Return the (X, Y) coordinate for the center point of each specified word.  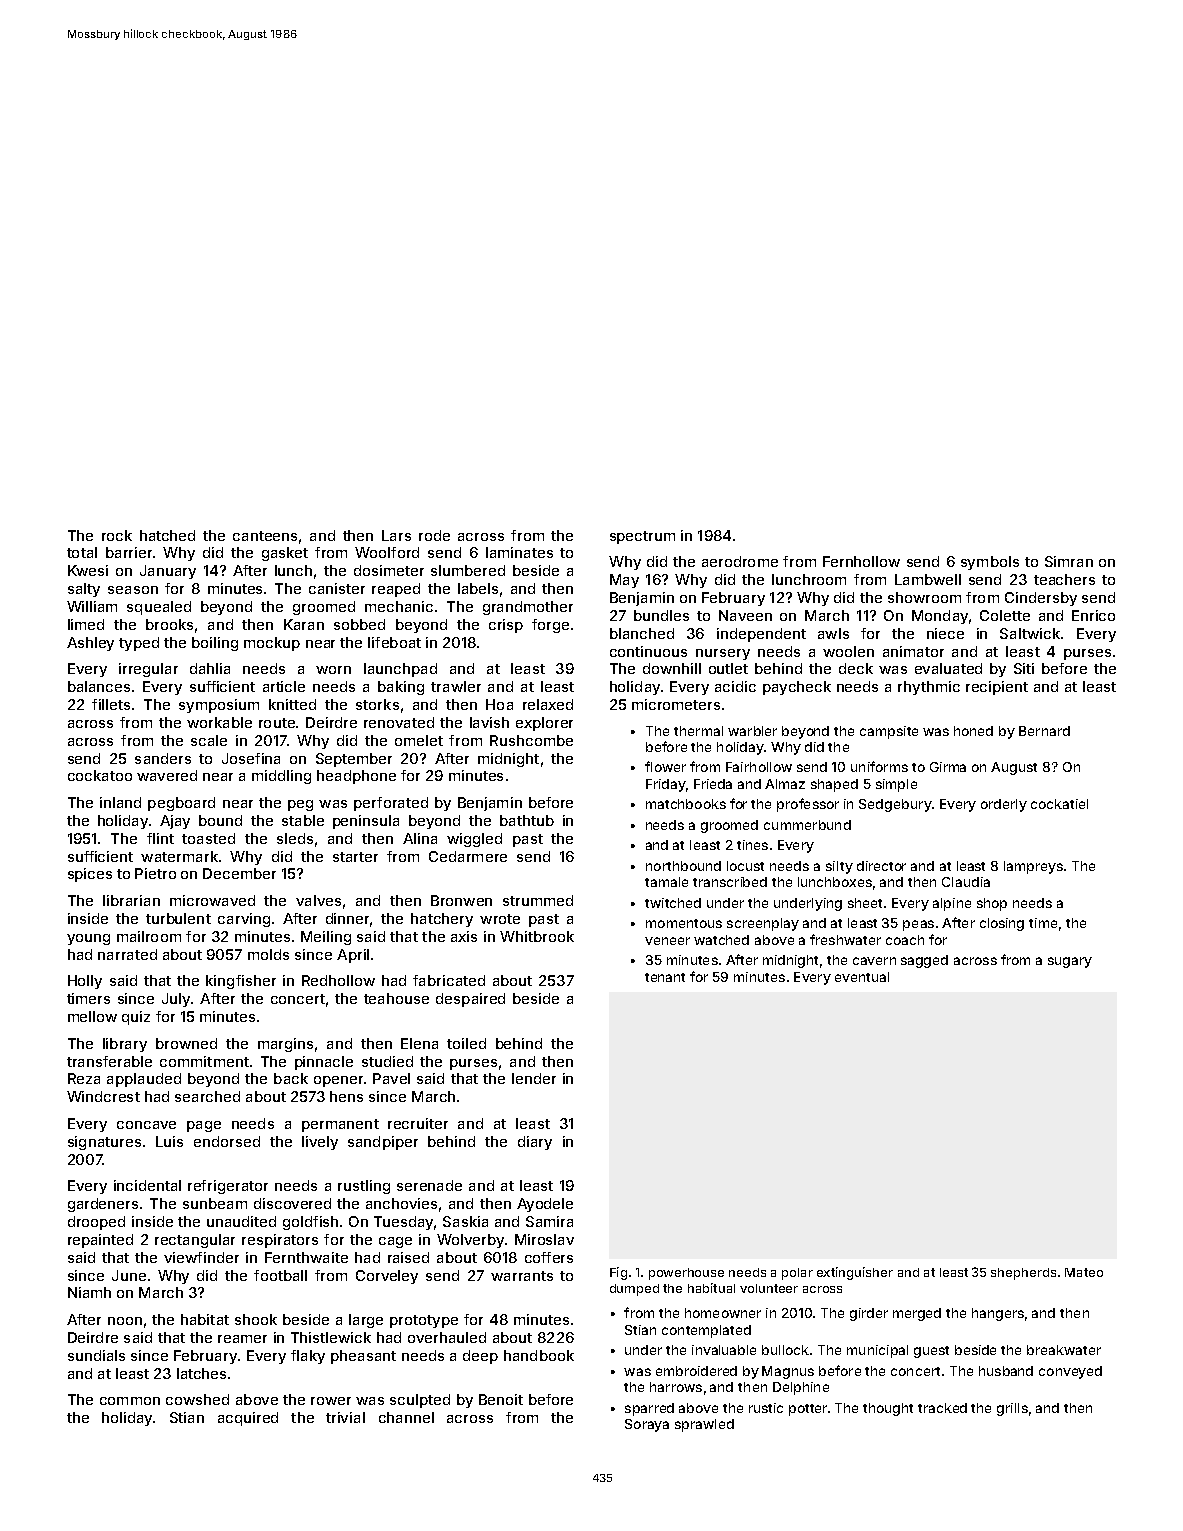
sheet (865, 903)
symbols (990, 563)
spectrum (642, 537)
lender (534, 1078)
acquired (248, 1419)
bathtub (527, 820)
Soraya (647, 1425)
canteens (265, 536)
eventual (862, 977)
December (239, 873)
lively (320, 1143)
